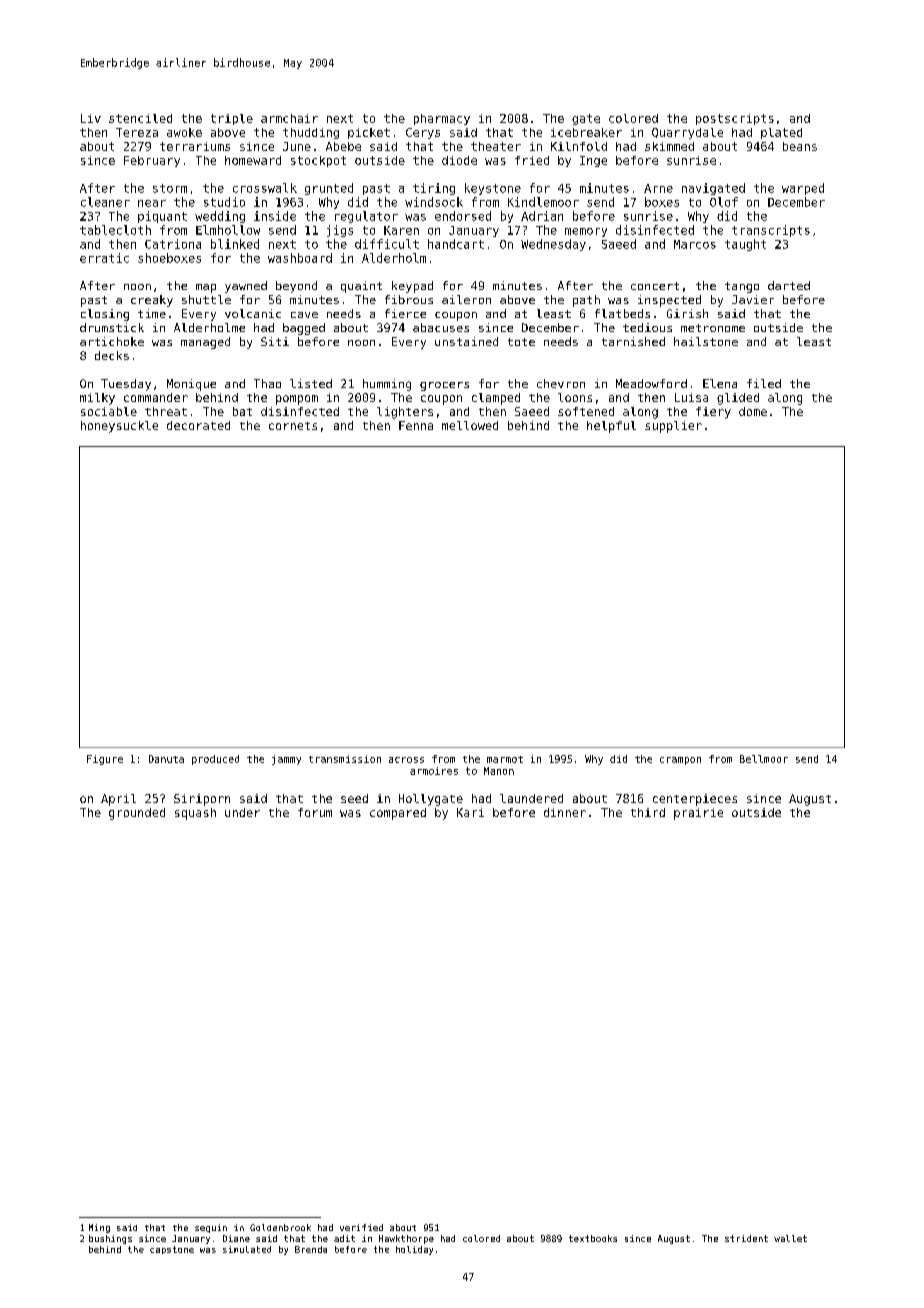 The height and width of the screenshot is (1308, 924). I want to click on Bellmoor, so click(764, 759).
